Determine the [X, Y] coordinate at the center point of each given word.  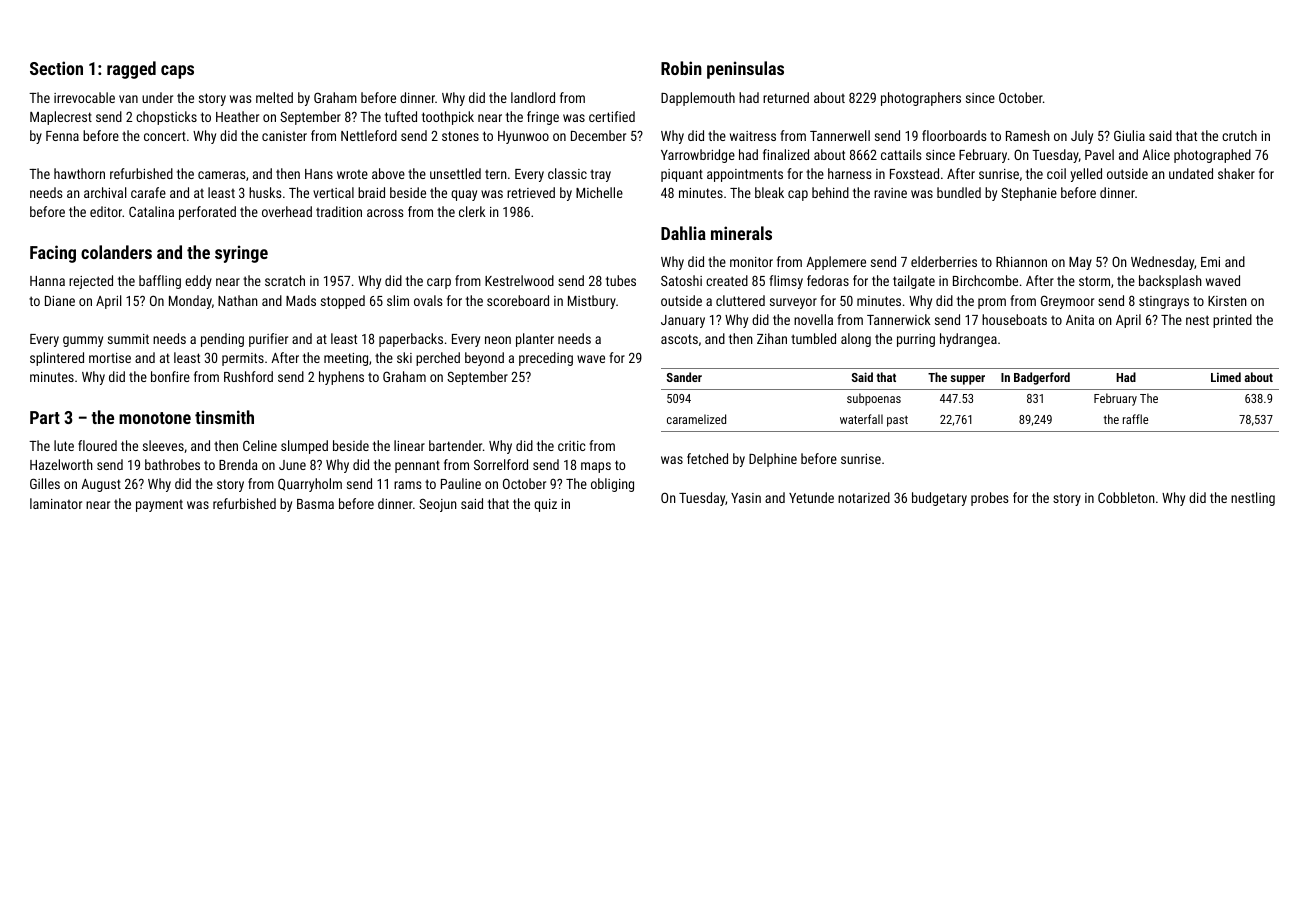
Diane [60, 301]
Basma [315, 504]
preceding [546, 359]
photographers [921, 99]
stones [460, 136]
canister [284, 136]
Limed [1226, 377]
